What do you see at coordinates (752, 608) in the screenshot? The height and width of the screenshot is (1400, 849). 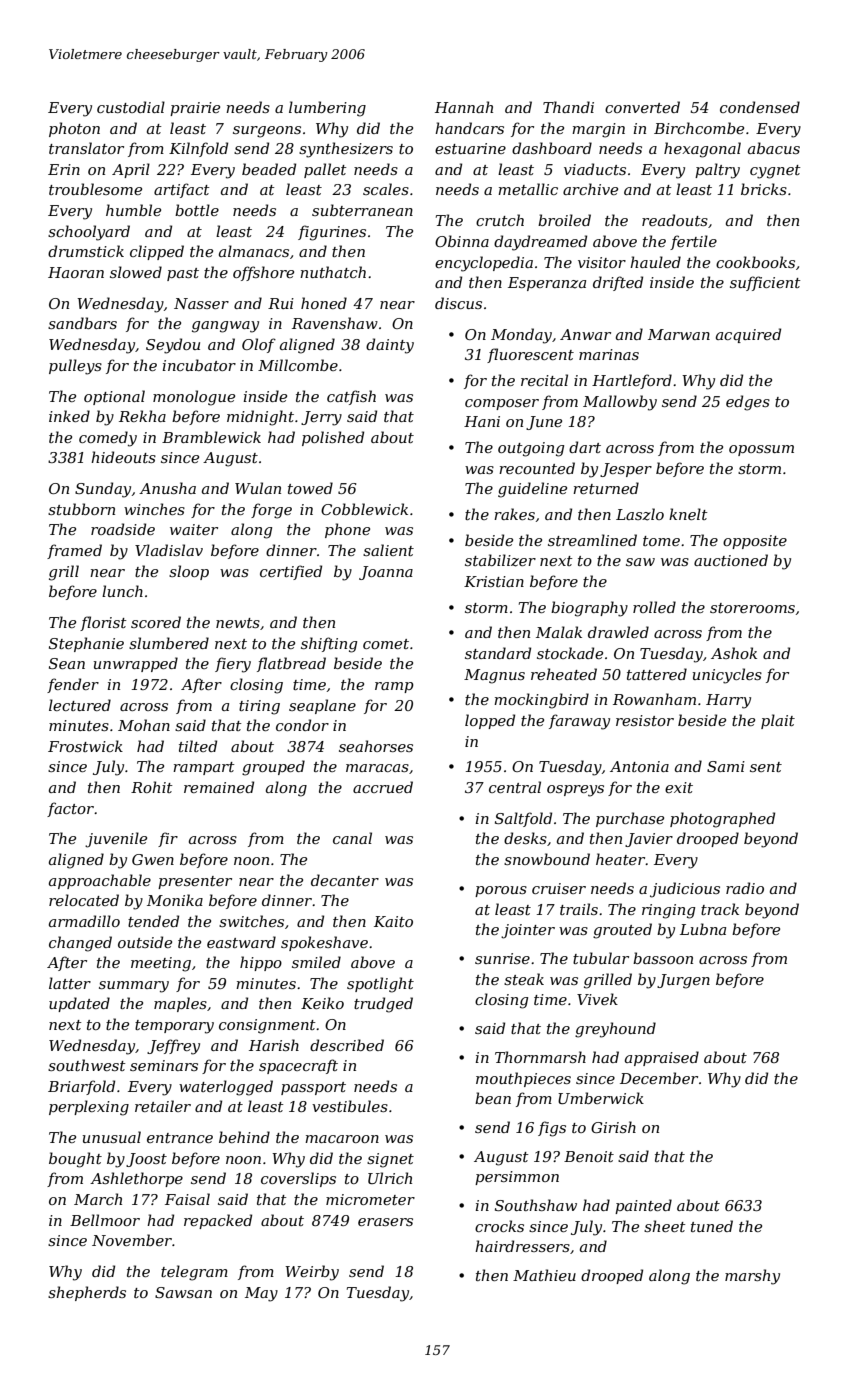 I see `storerooms` at bounding box center [752, 608].
